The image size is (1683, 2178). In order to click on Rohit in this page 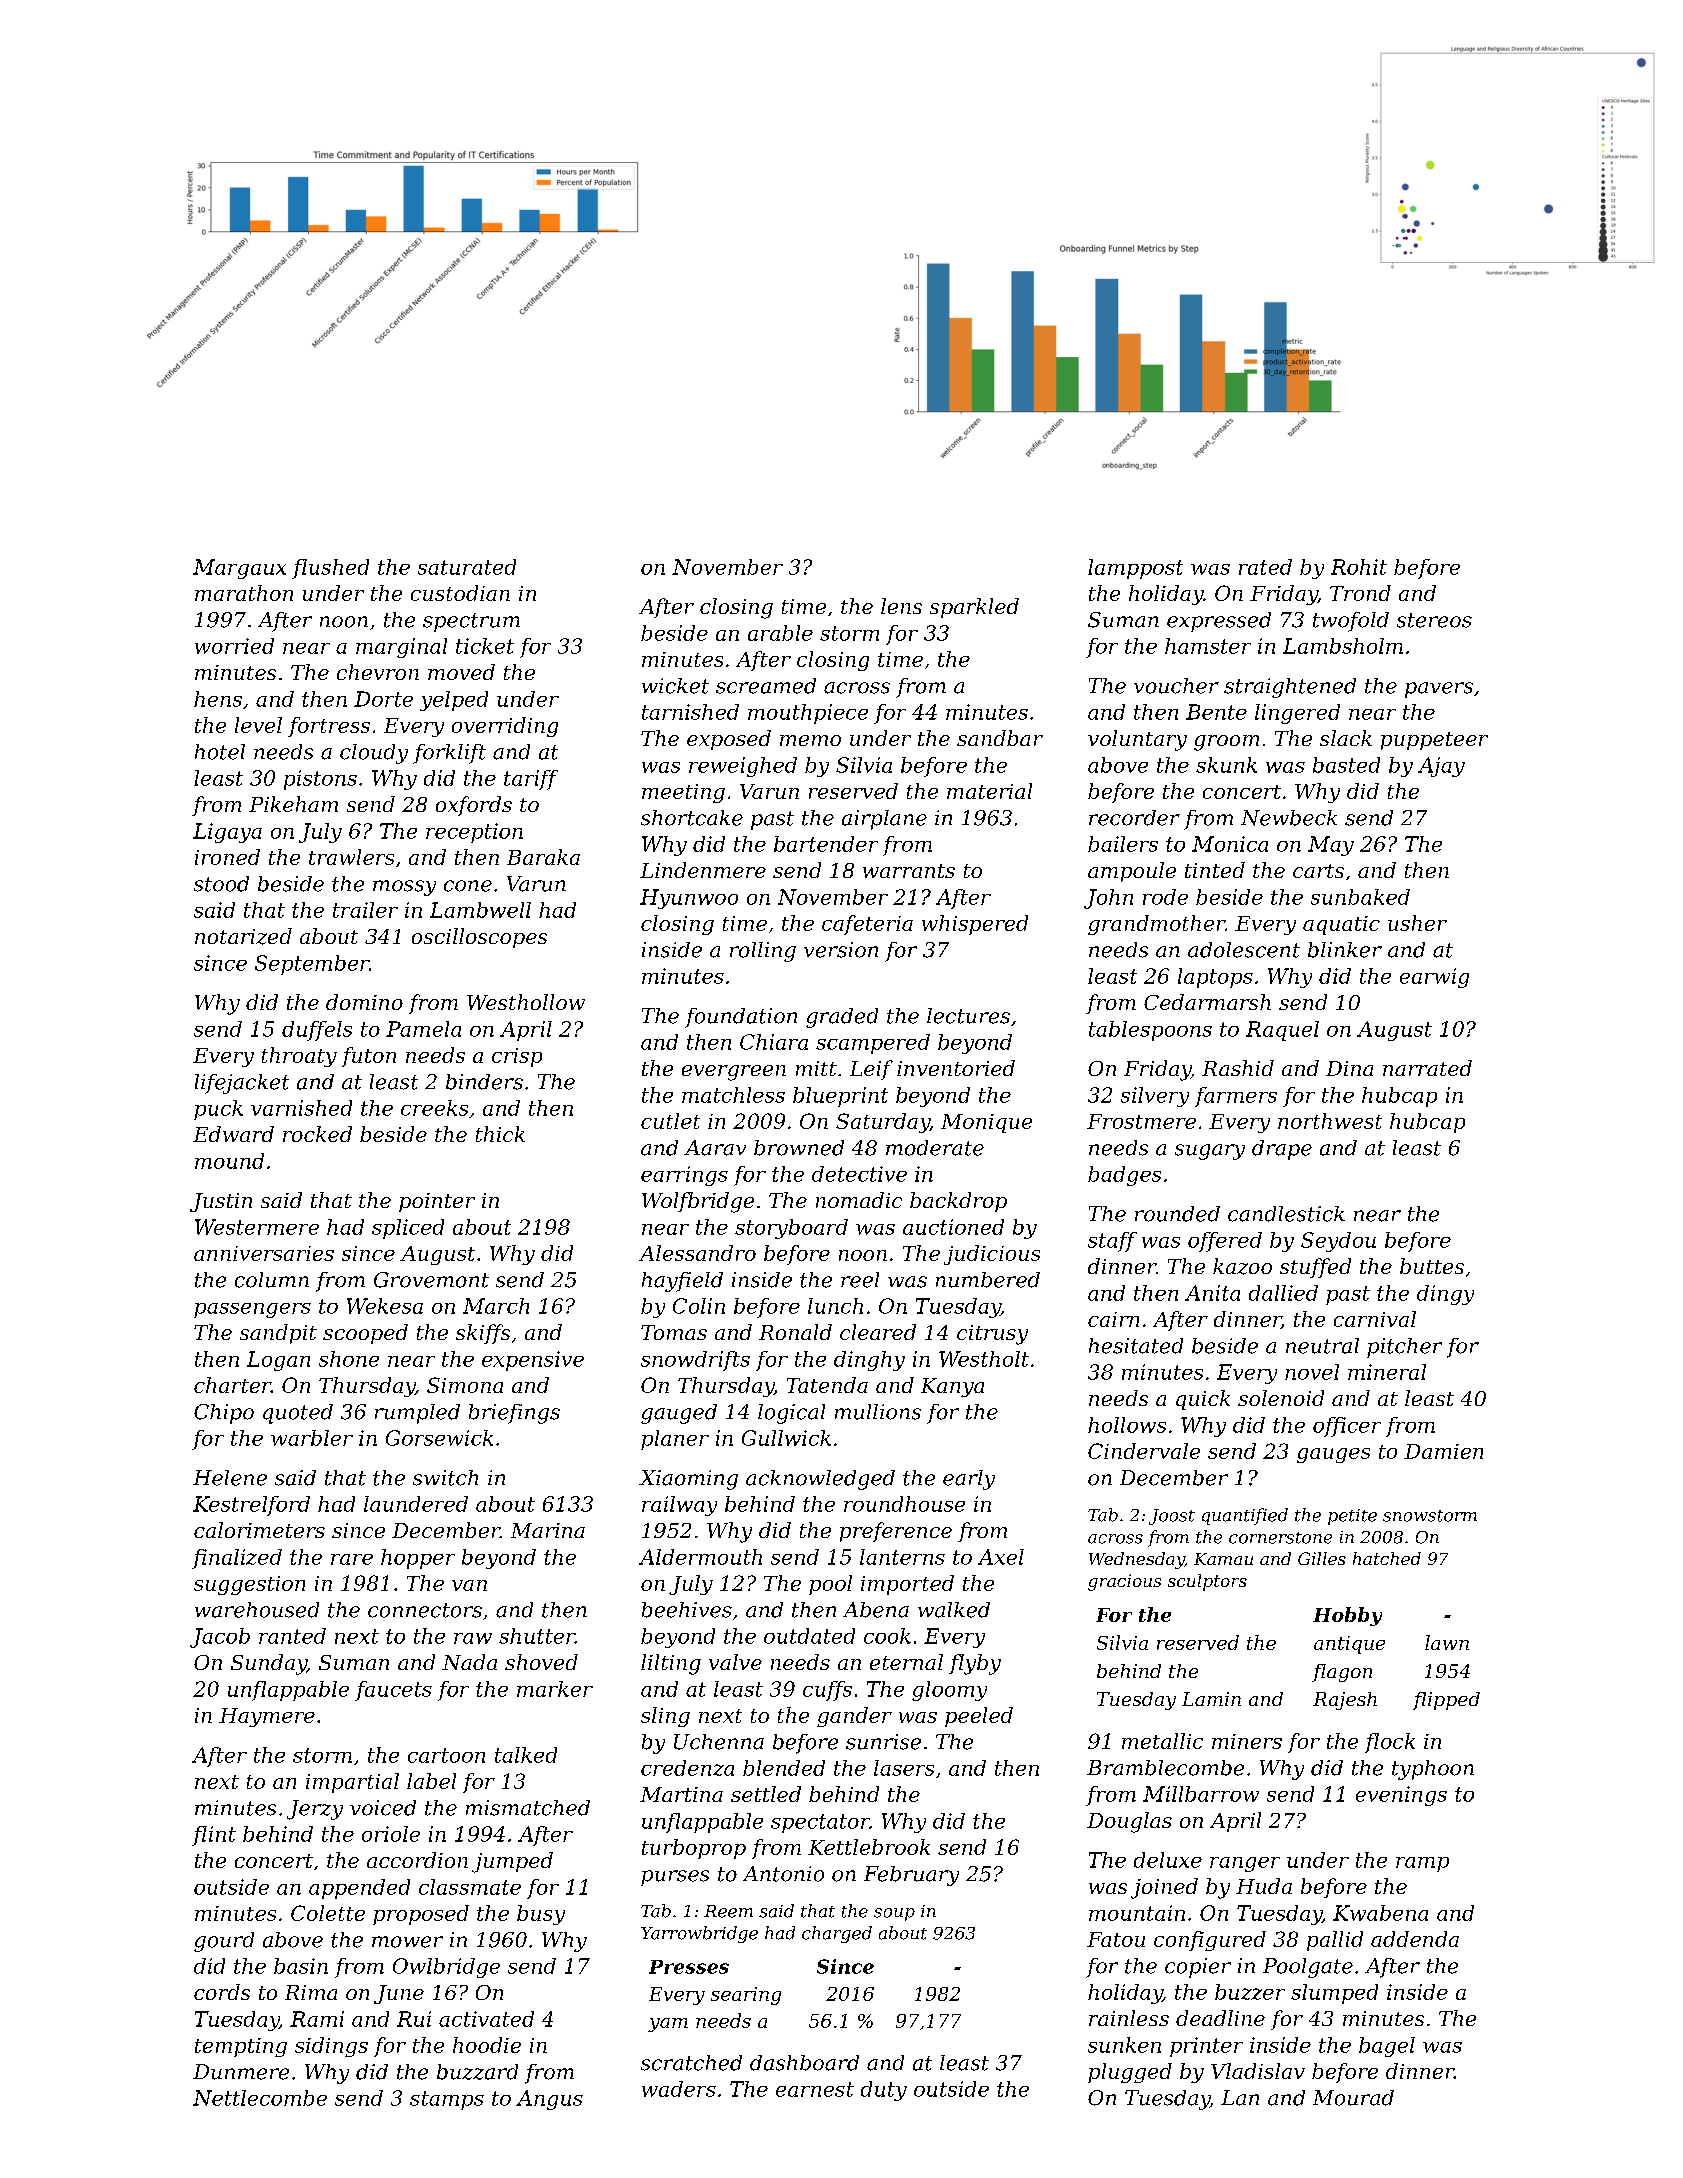, I will do `click(1359, 567)`.
